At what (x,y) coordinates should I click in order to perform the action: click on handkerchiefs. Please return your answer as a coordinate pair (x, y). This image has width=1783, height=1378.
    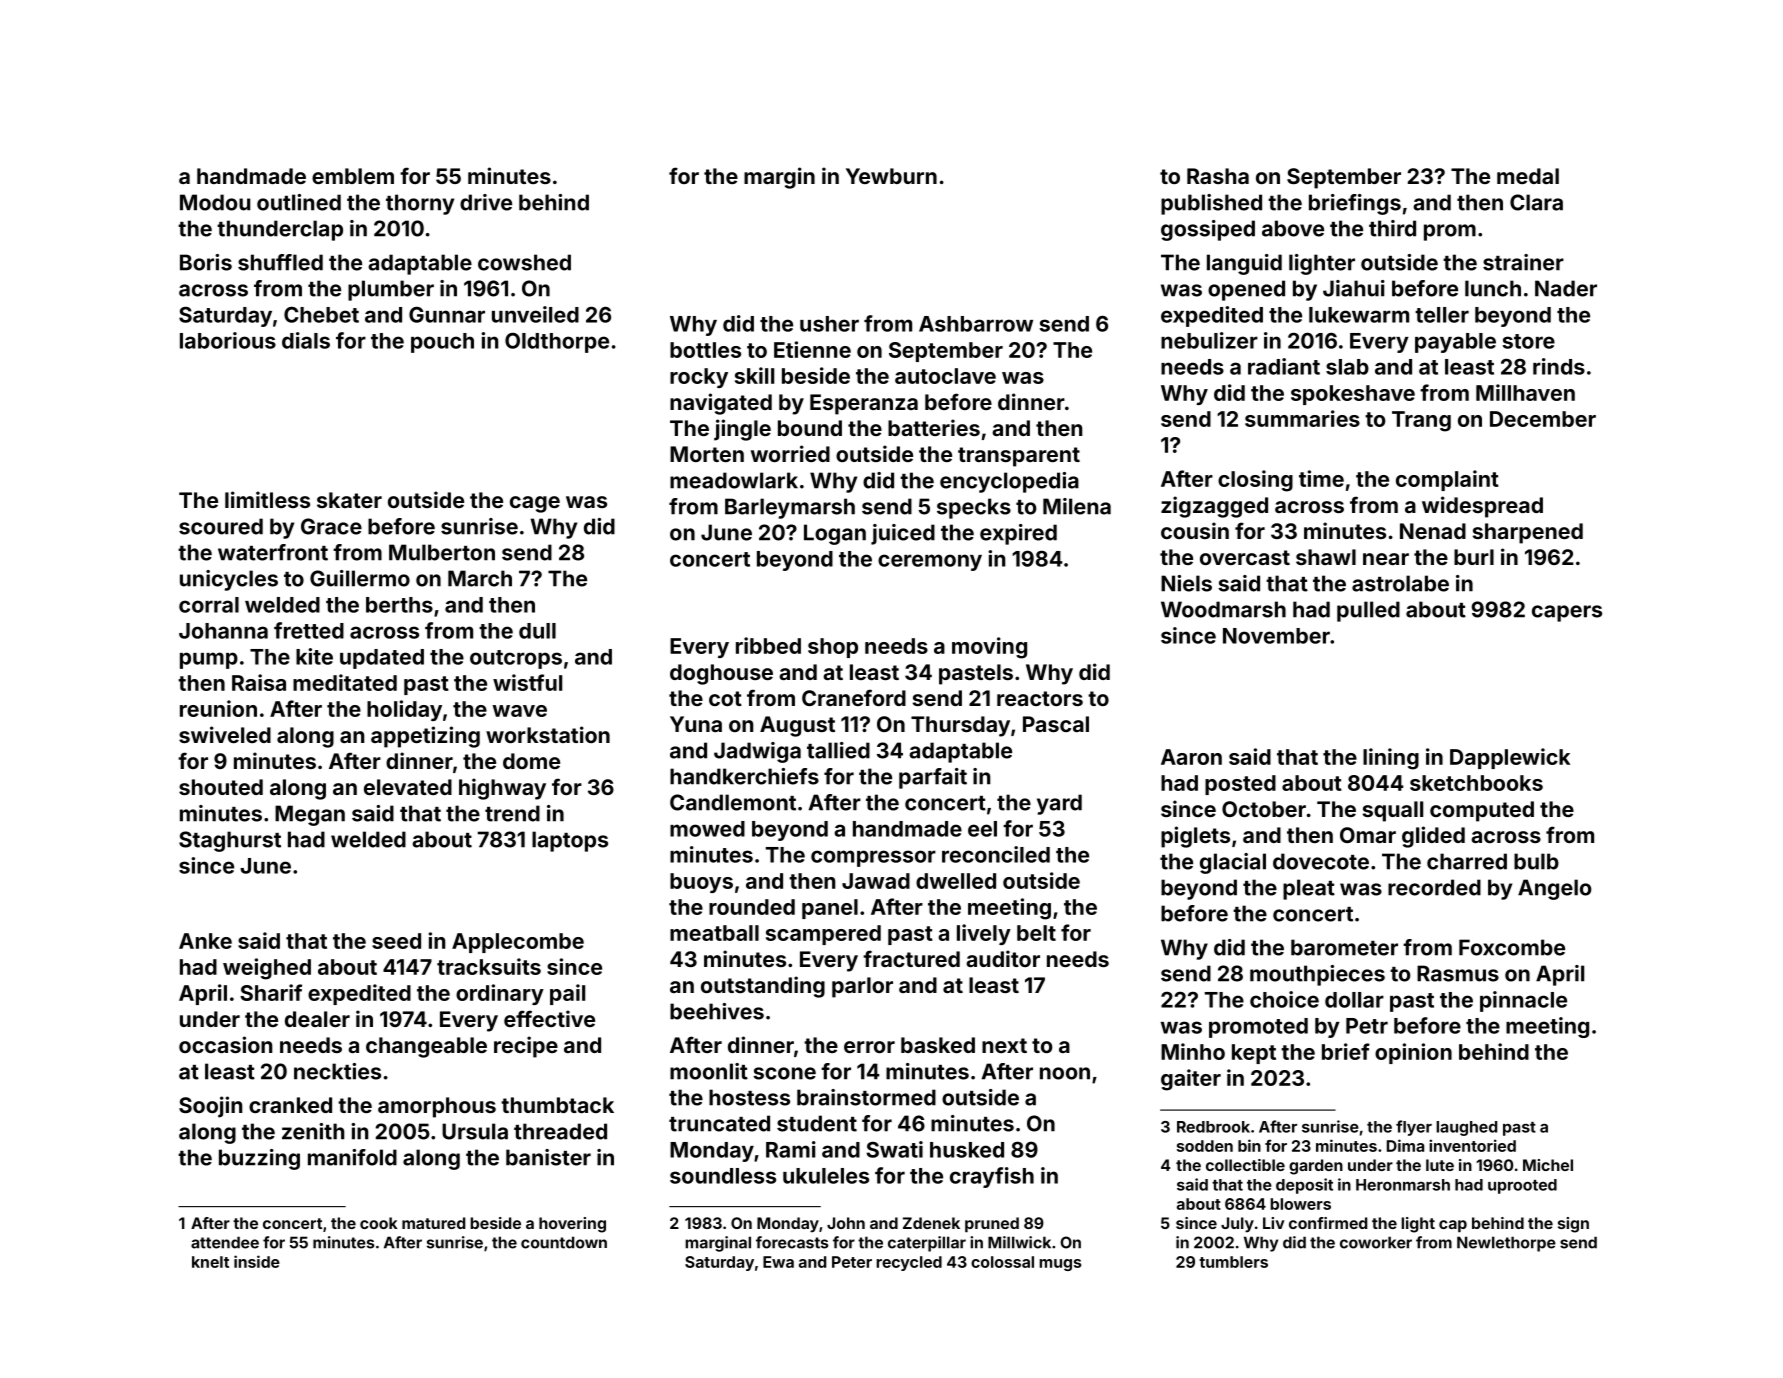
    Looking at the image, I should click on (744, 776).
